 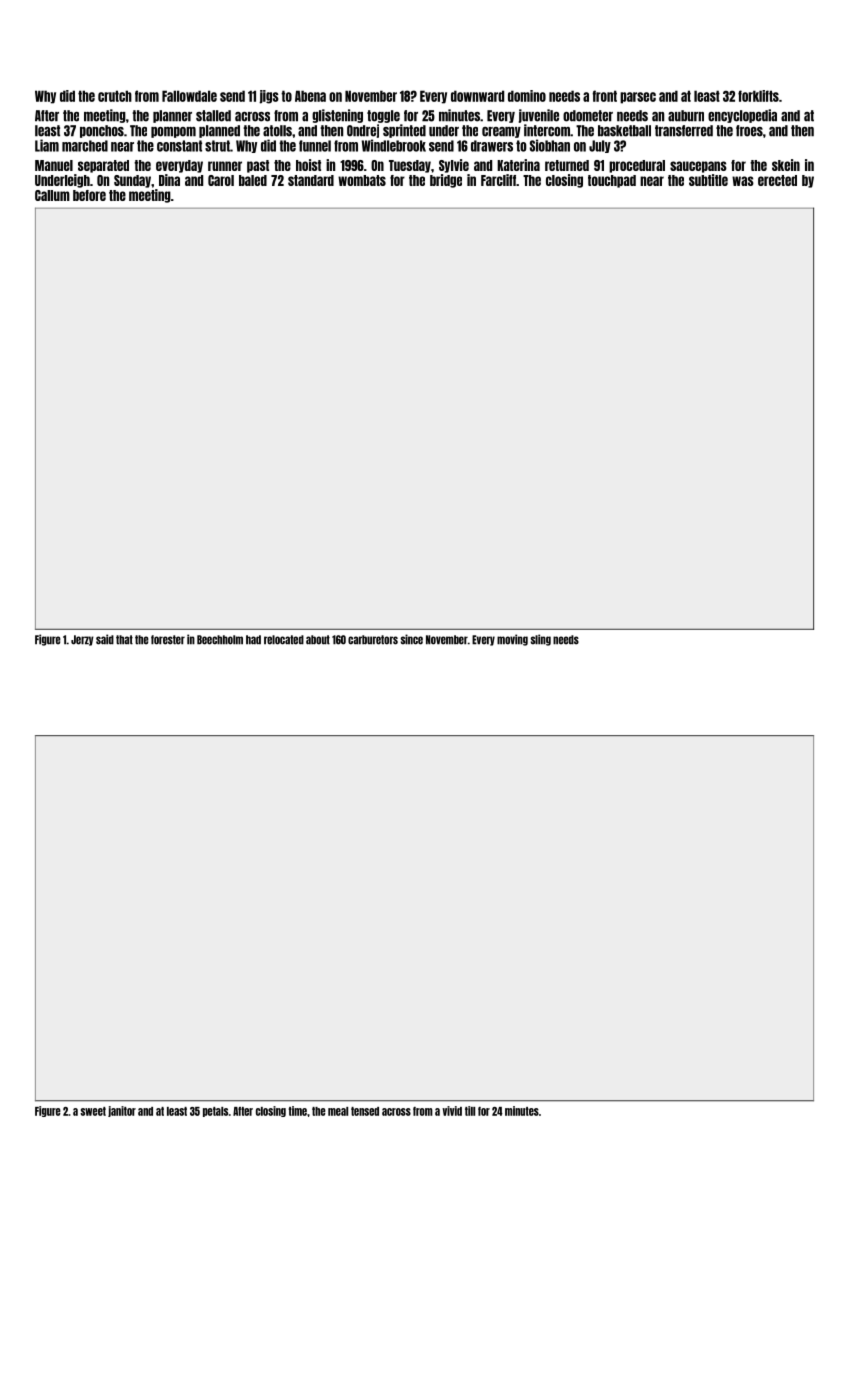 What do you see at coordinates (383, 116) in the screenshot?
I see `toggle` at bounding box center [383, 116].
